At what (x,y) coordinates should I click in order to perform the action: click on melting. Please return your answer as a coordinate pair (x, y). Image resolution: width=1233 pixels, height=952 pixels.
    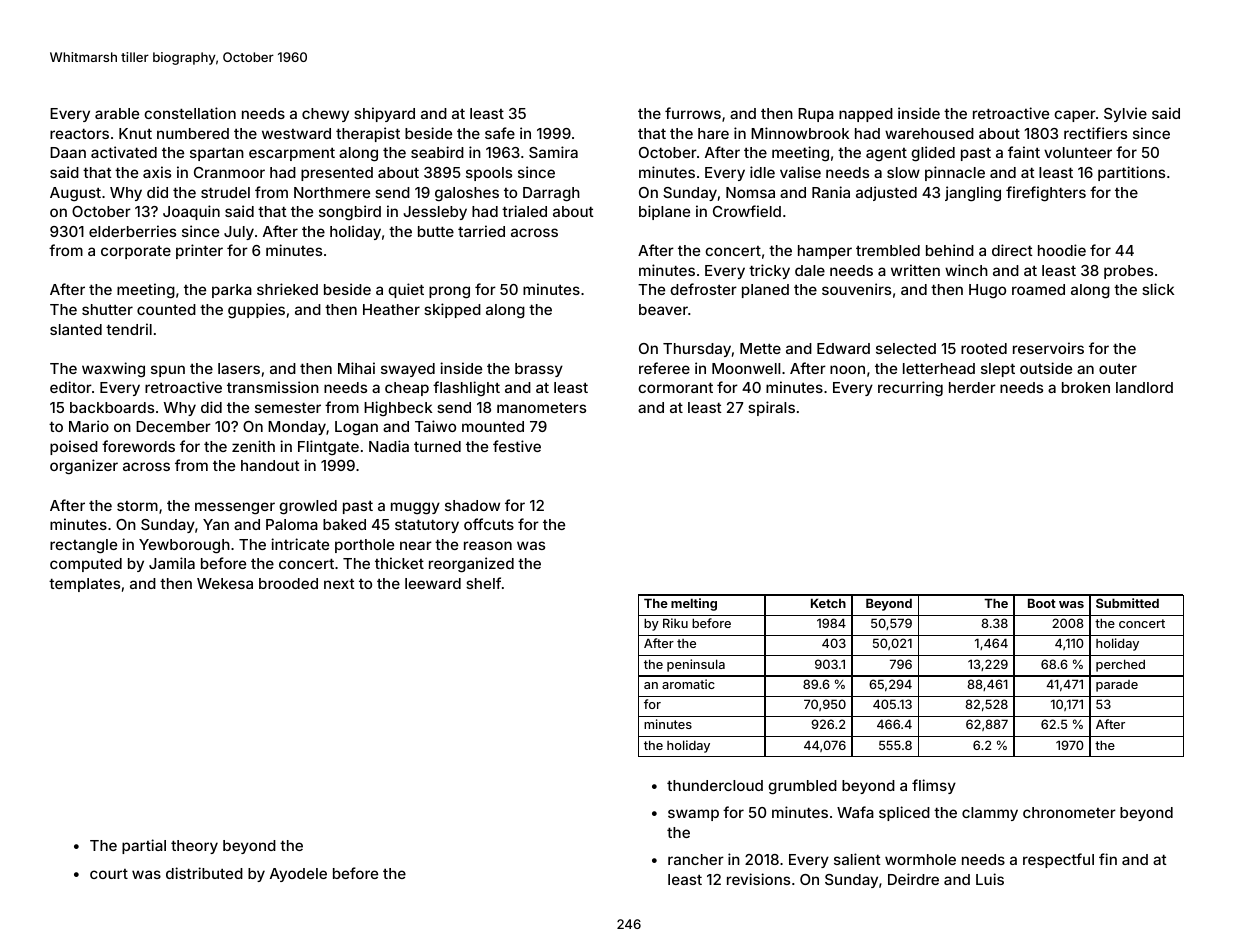
    Looking at the image, I should click on (694, 604).
